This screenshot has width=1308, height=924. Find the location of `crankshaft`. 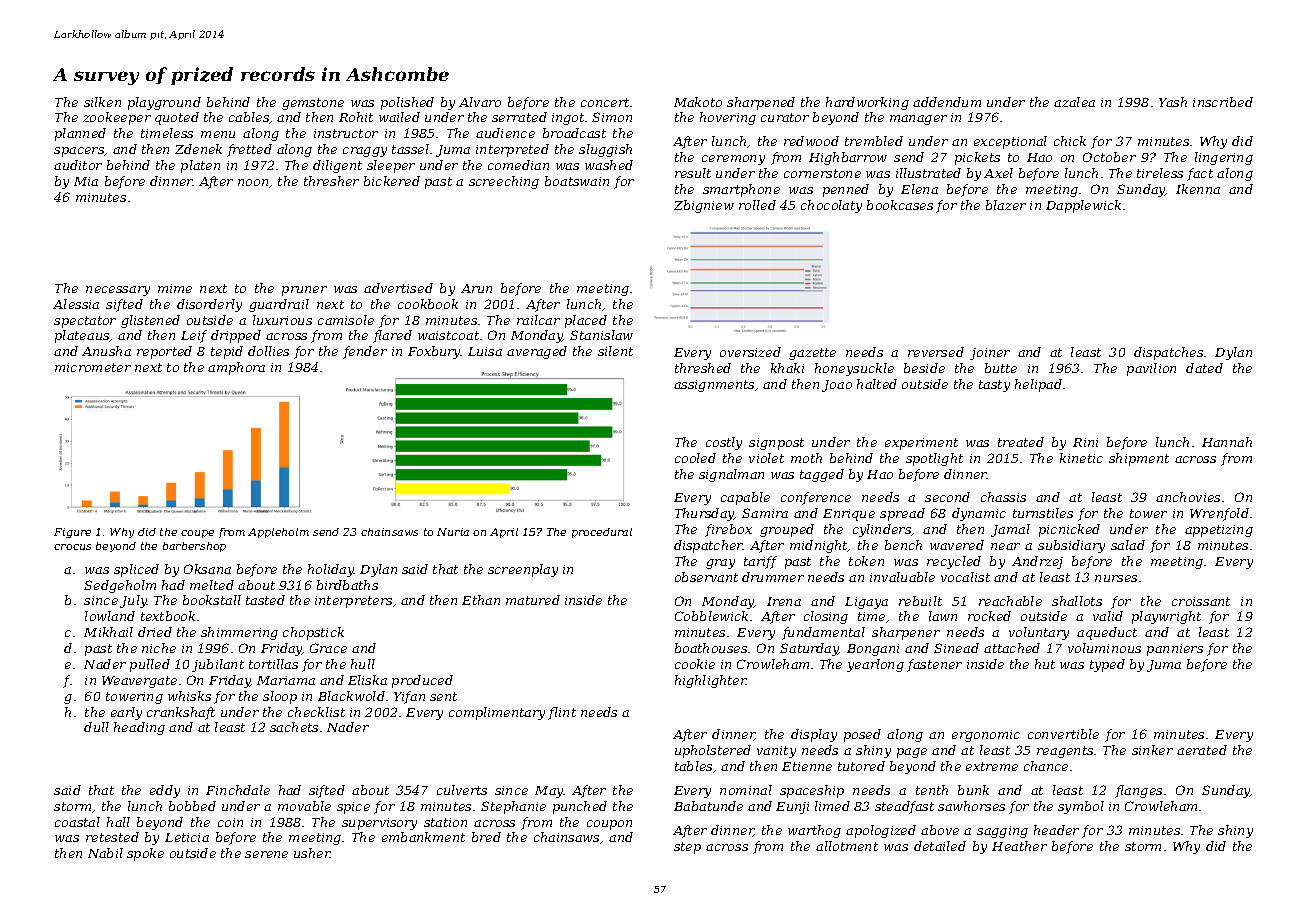

crankshaft is located at coordinates (181, 713).
